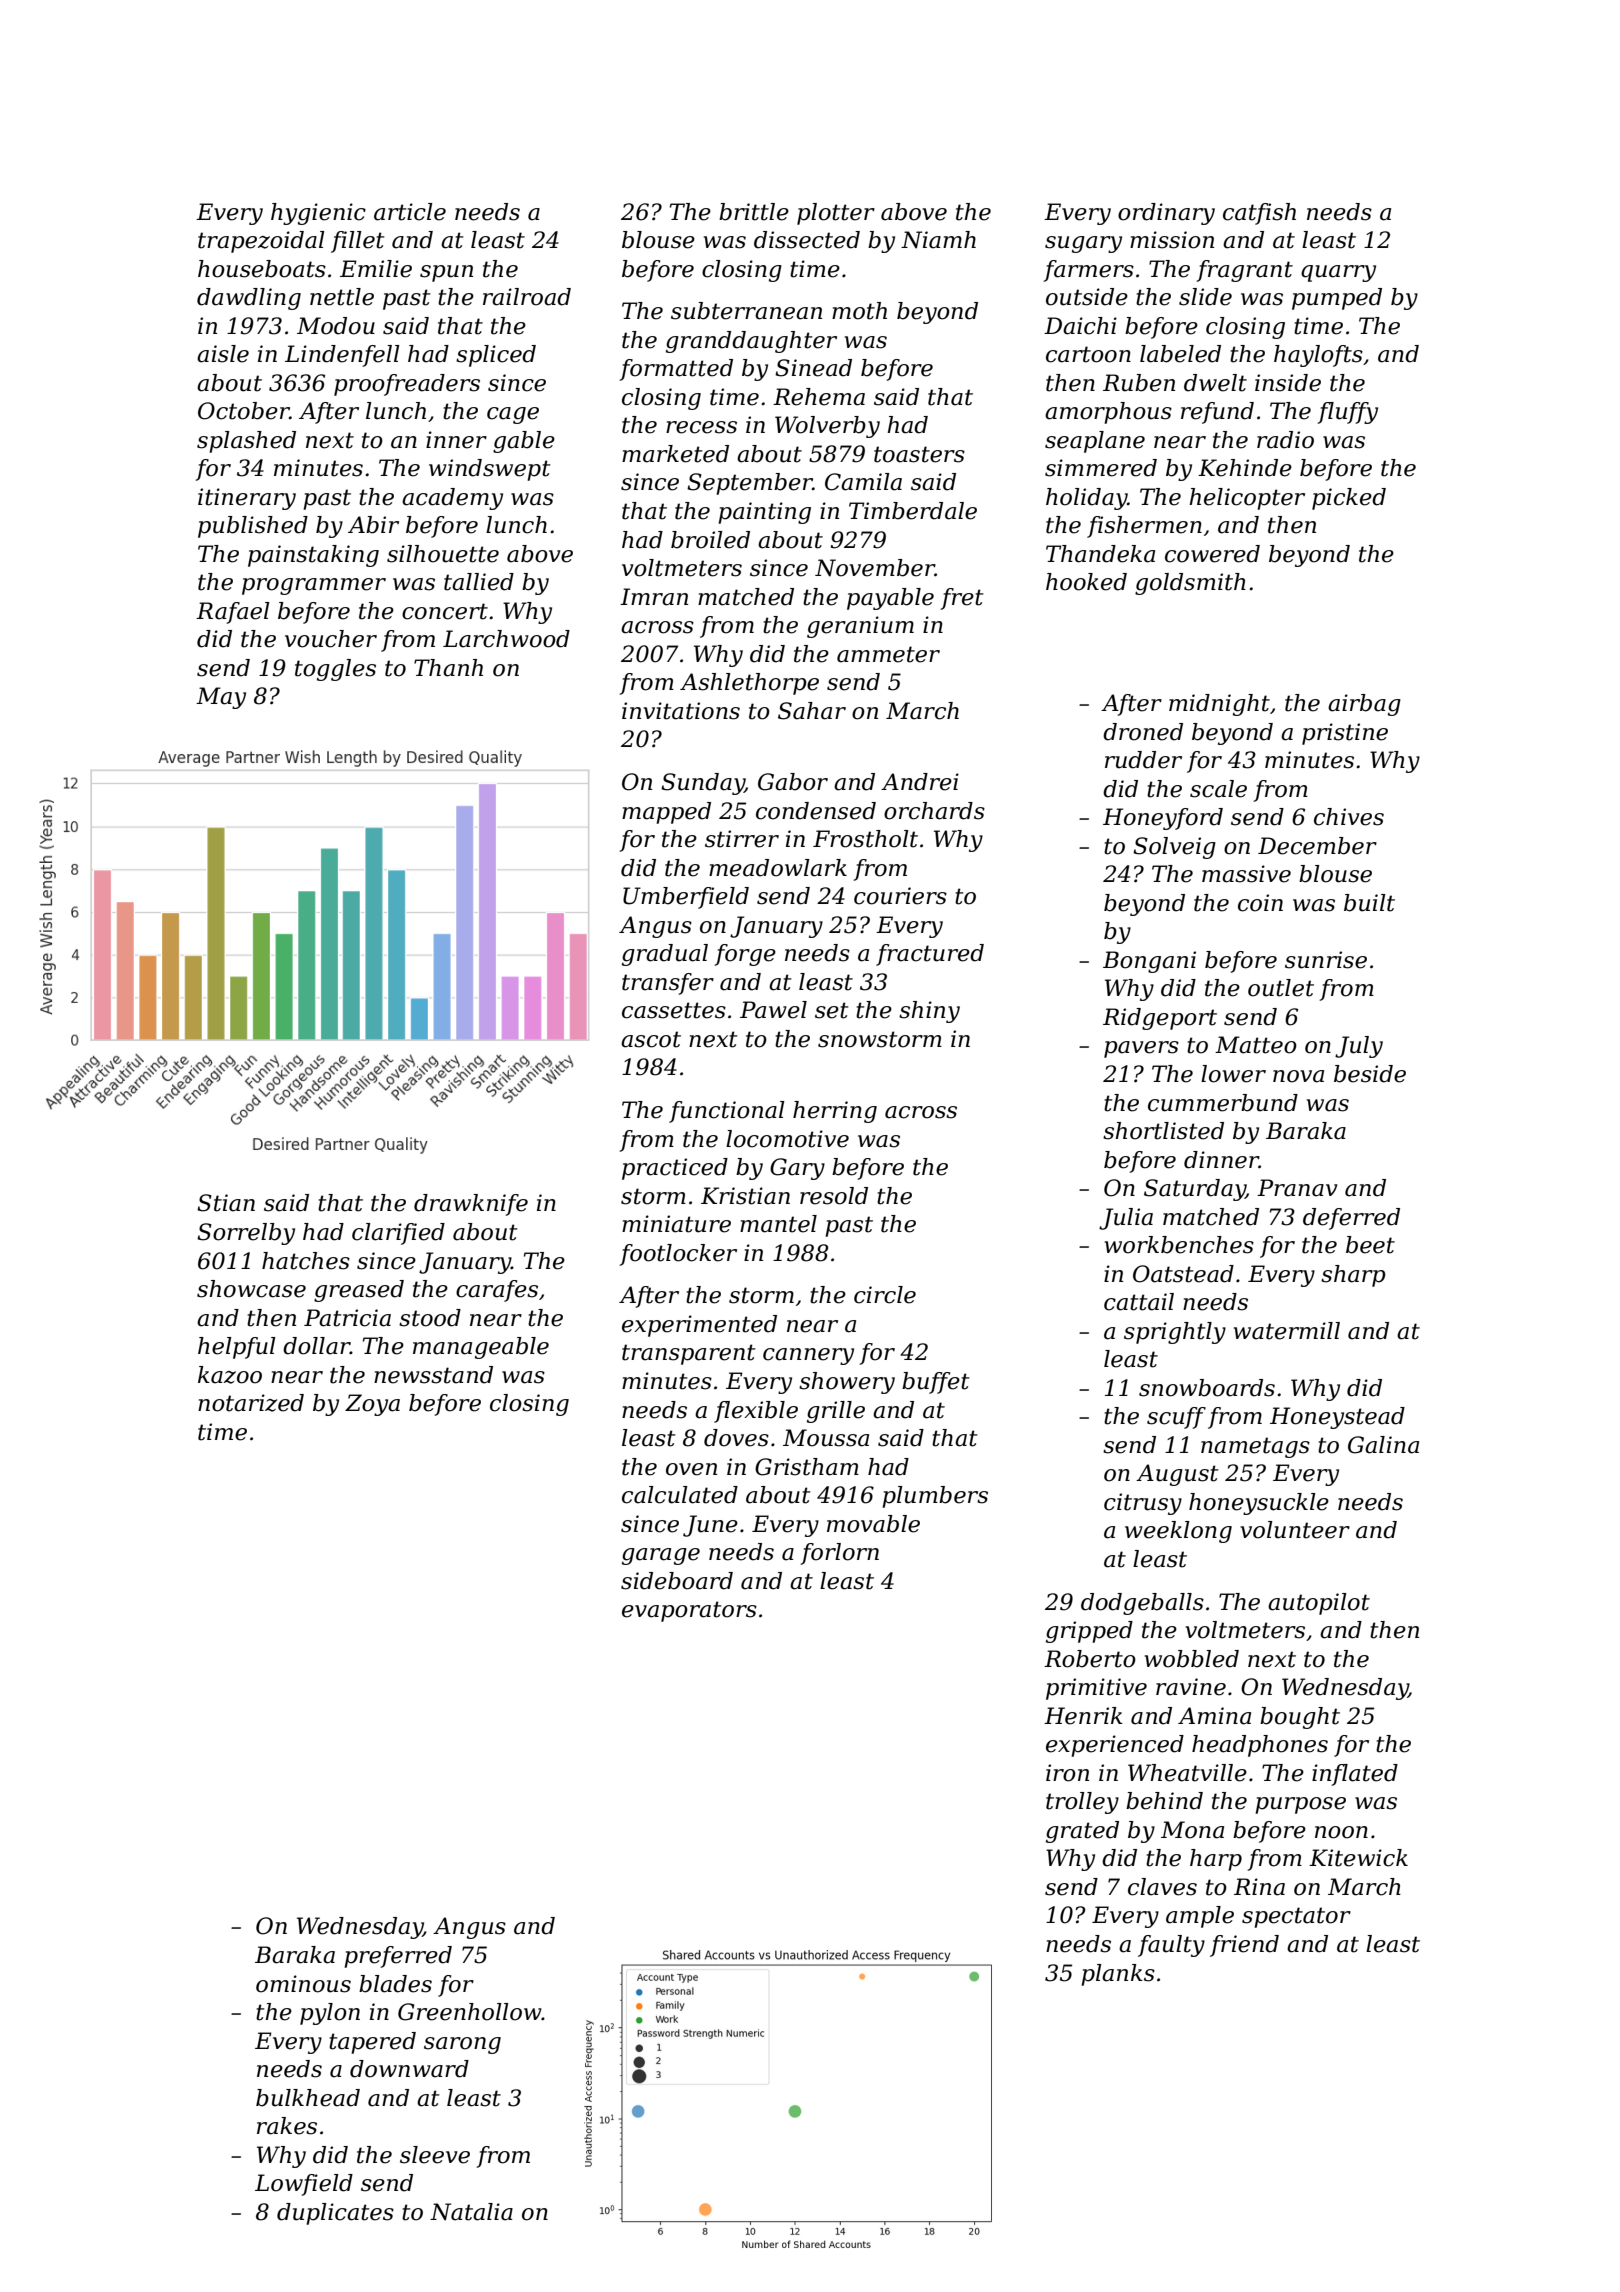  I want to click on article, so click(410, 212).
